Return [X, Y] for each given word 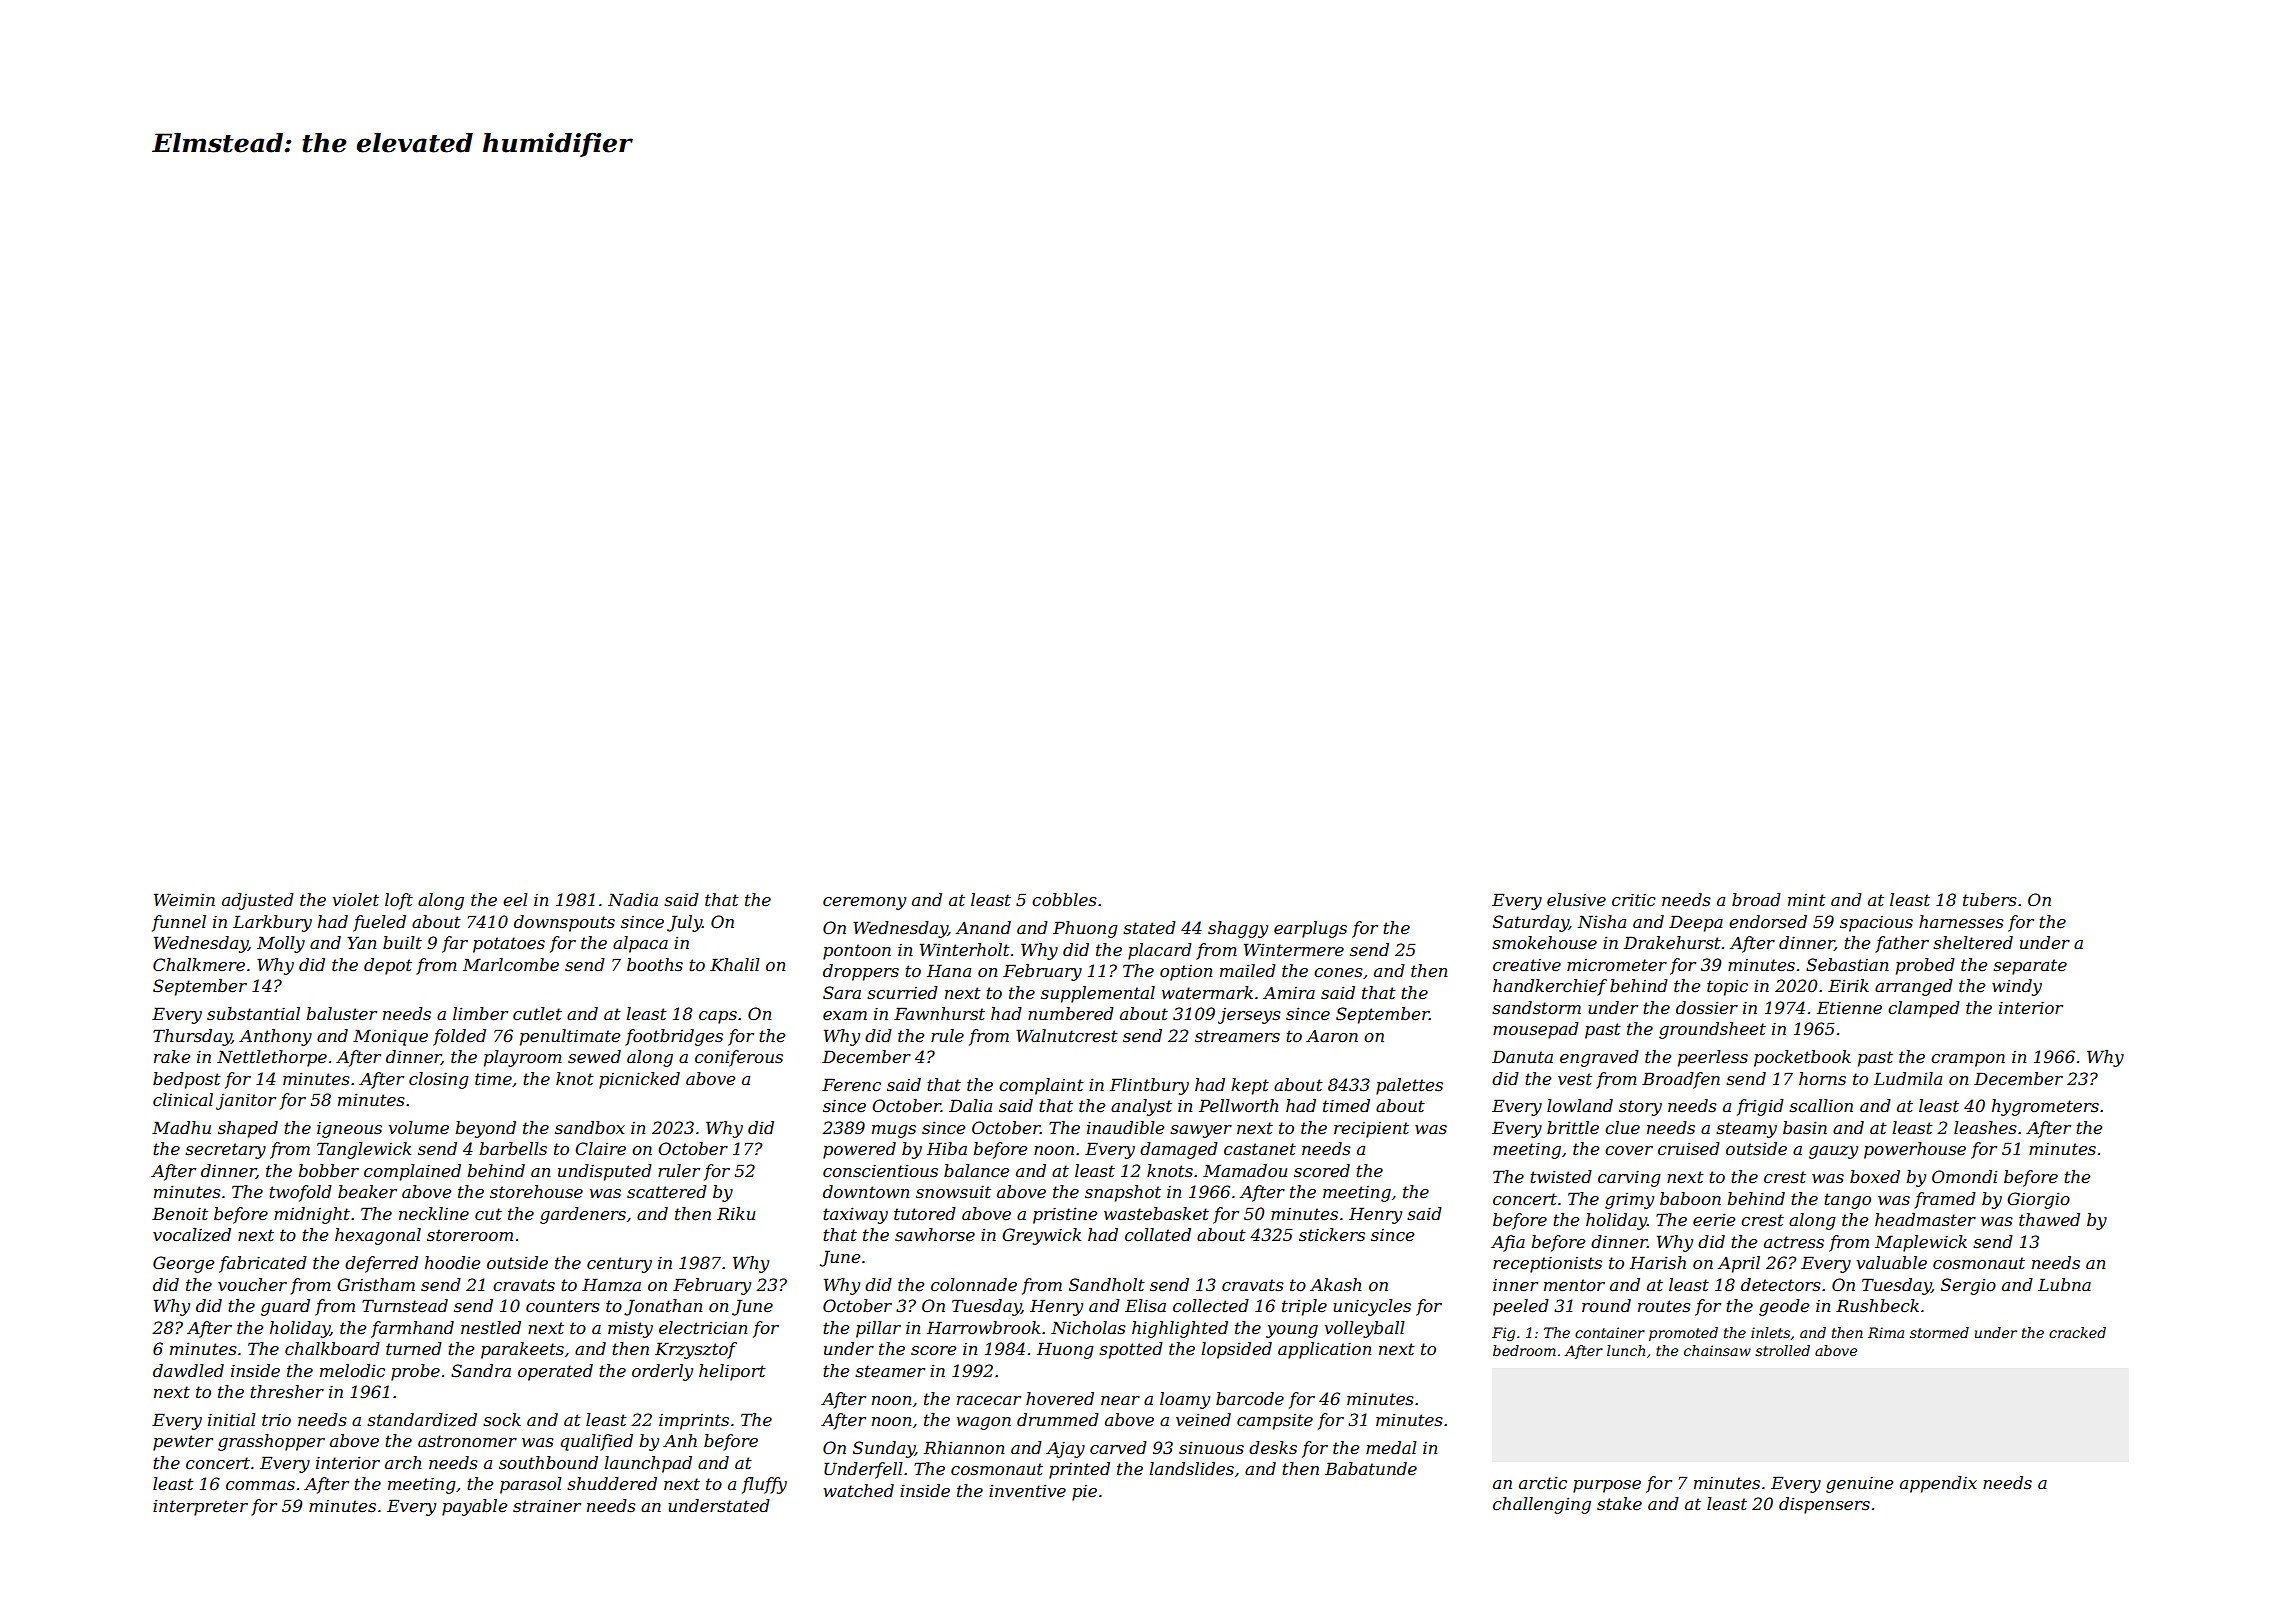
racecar [989, 1400]
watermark [1207, 992]
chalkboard [332, 1348]
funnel [179, 923]
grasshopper [271, 1442]
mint [1807, 900]
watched [859, 1490]
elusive [1576, 899]
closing [439, 1080]
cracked [2077, 1332]
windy [2017, 987]
